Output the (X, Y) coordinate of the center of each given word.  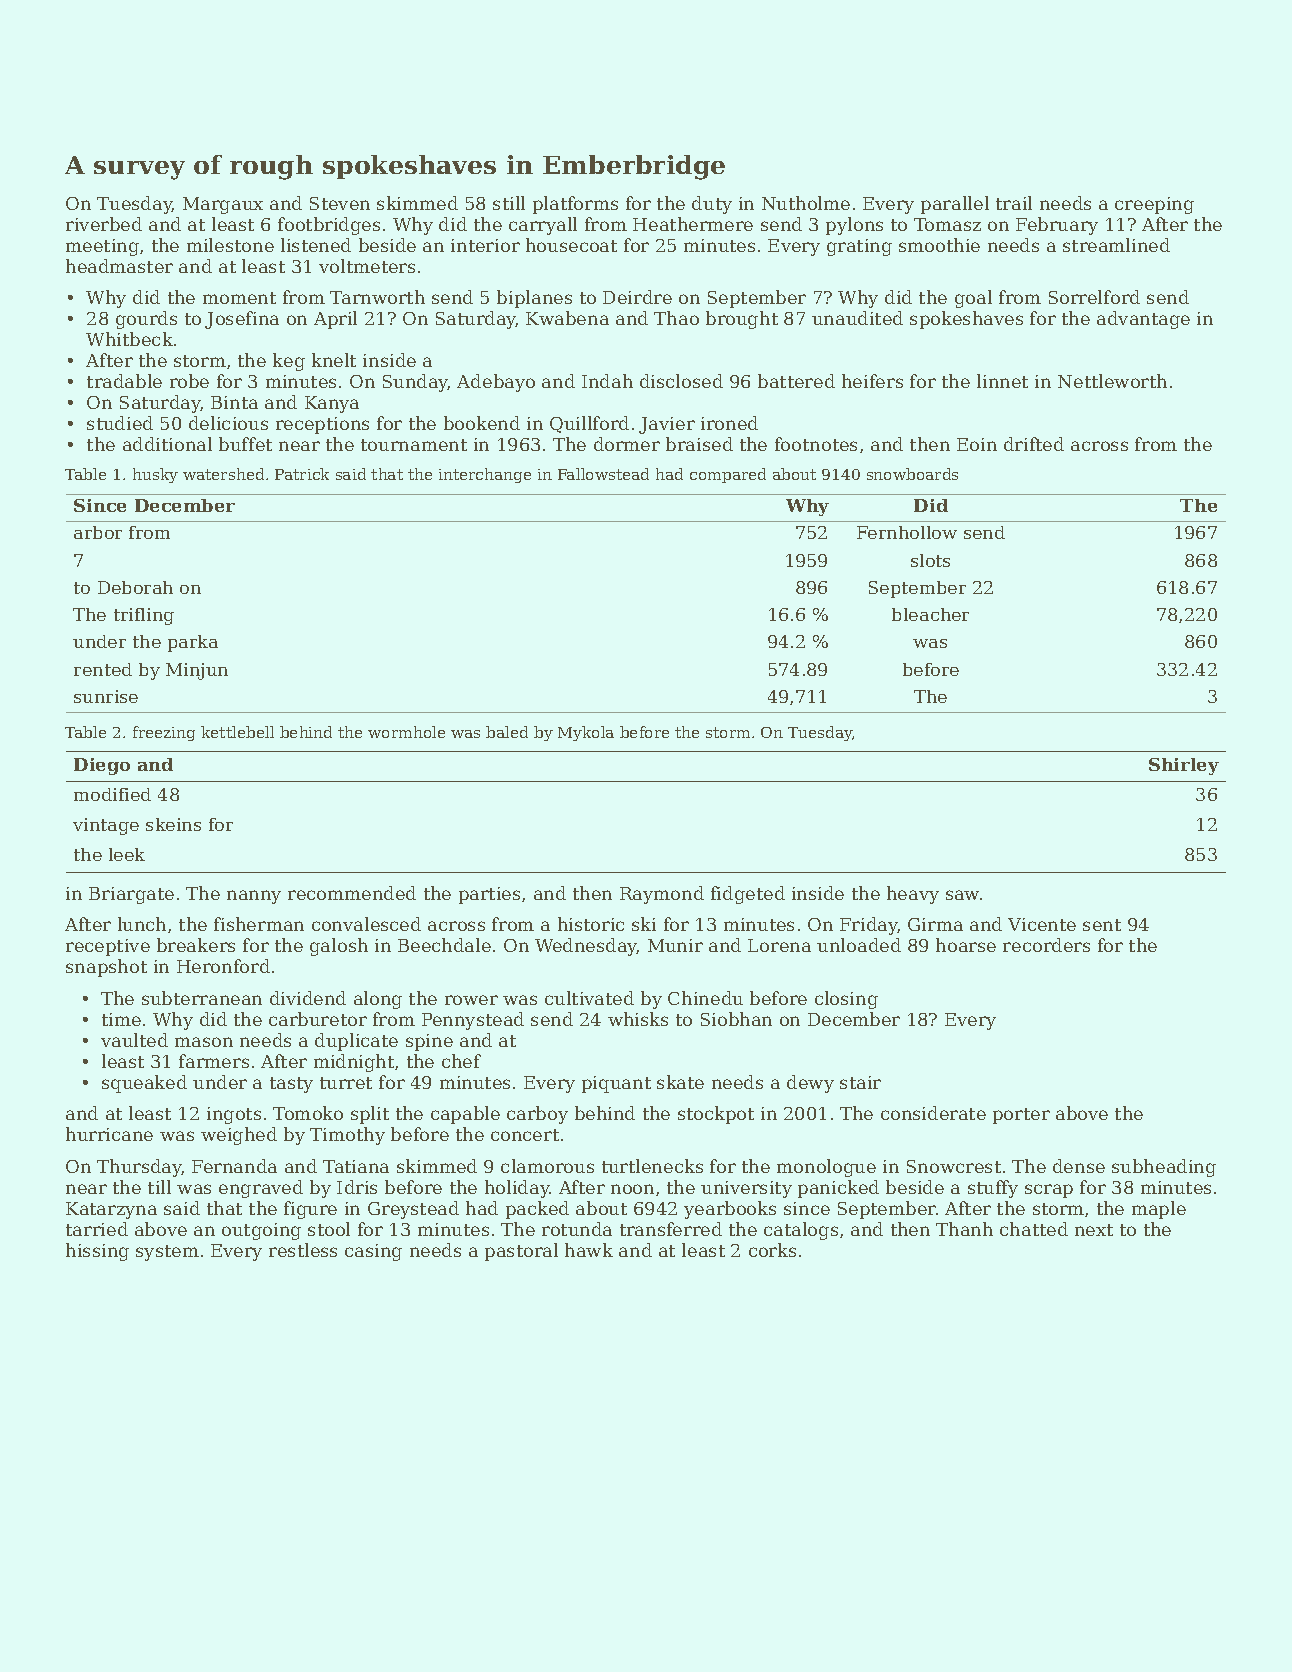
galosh (339, 947)
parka (193, 643)
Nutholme (806, 203)
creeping (1154, 205)
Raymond (662, 895)
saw (962, 895)
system (167, 1253)
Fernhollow (907, 532)
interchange (485, 475)
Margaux (223, 205)
